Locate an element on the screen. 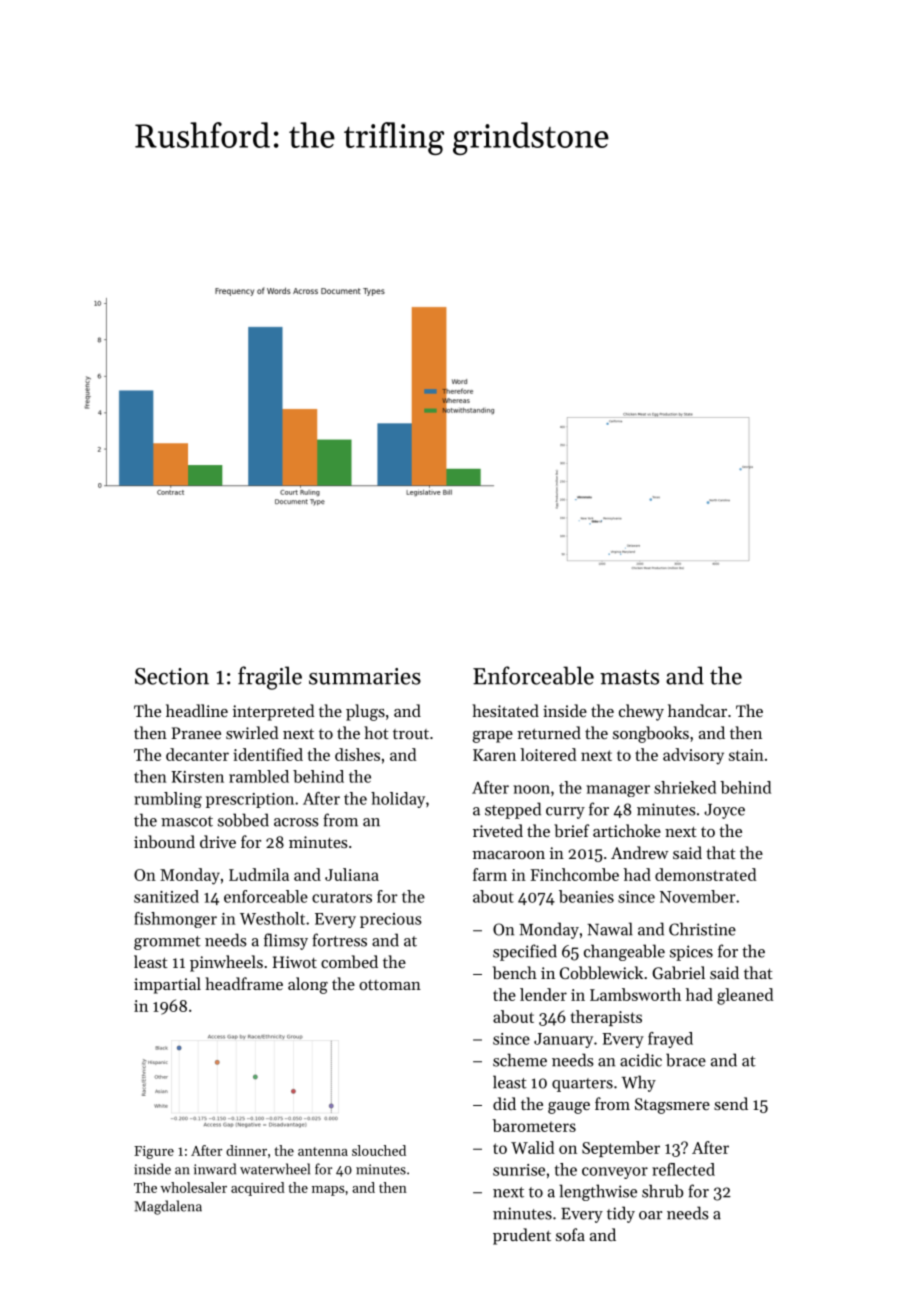 The height and width of the screenshot is (1316, 908). acquired is located at coordinates (258, 1189).
